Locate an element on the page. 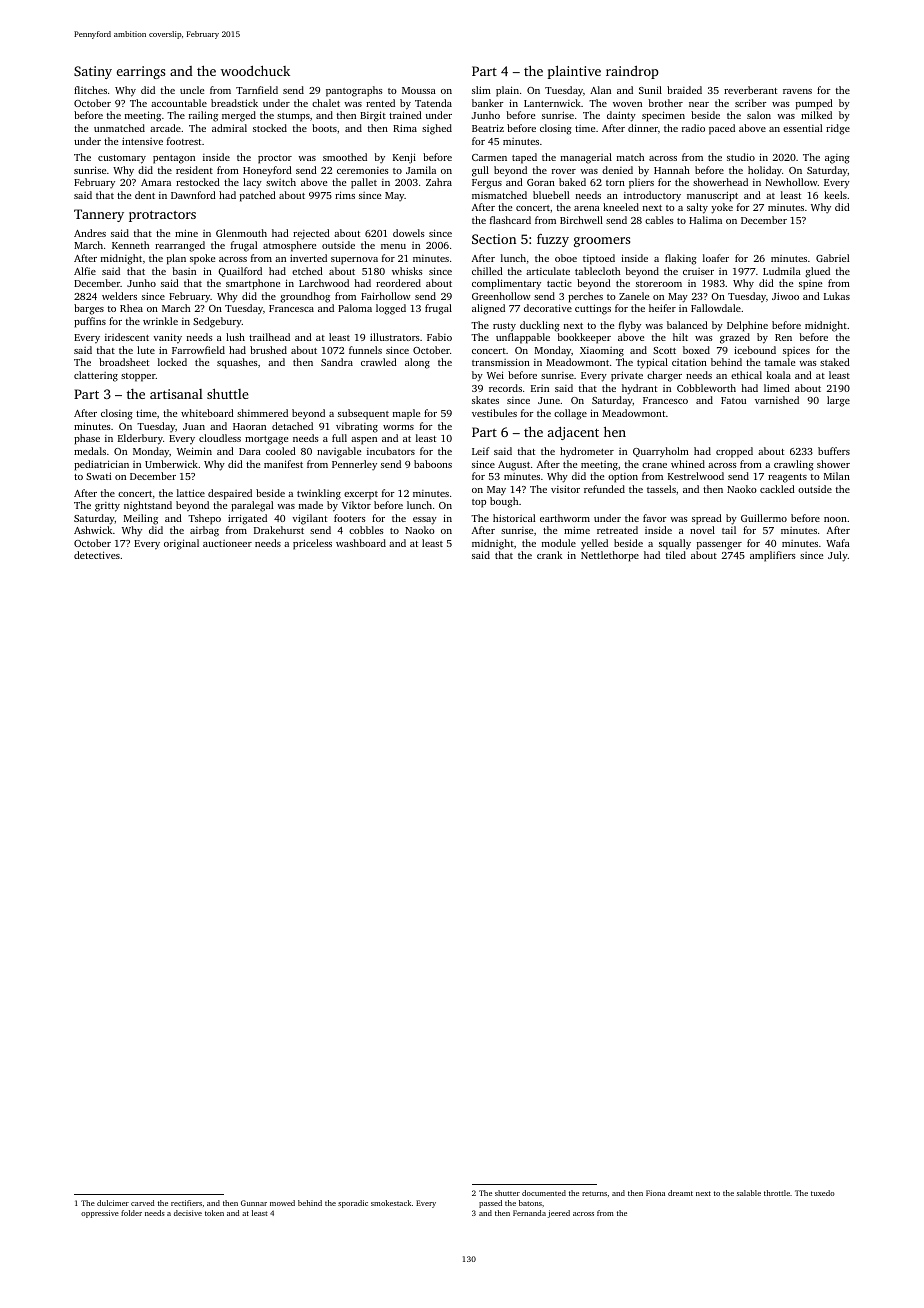  Milan is located at coordinates (837, 476).
